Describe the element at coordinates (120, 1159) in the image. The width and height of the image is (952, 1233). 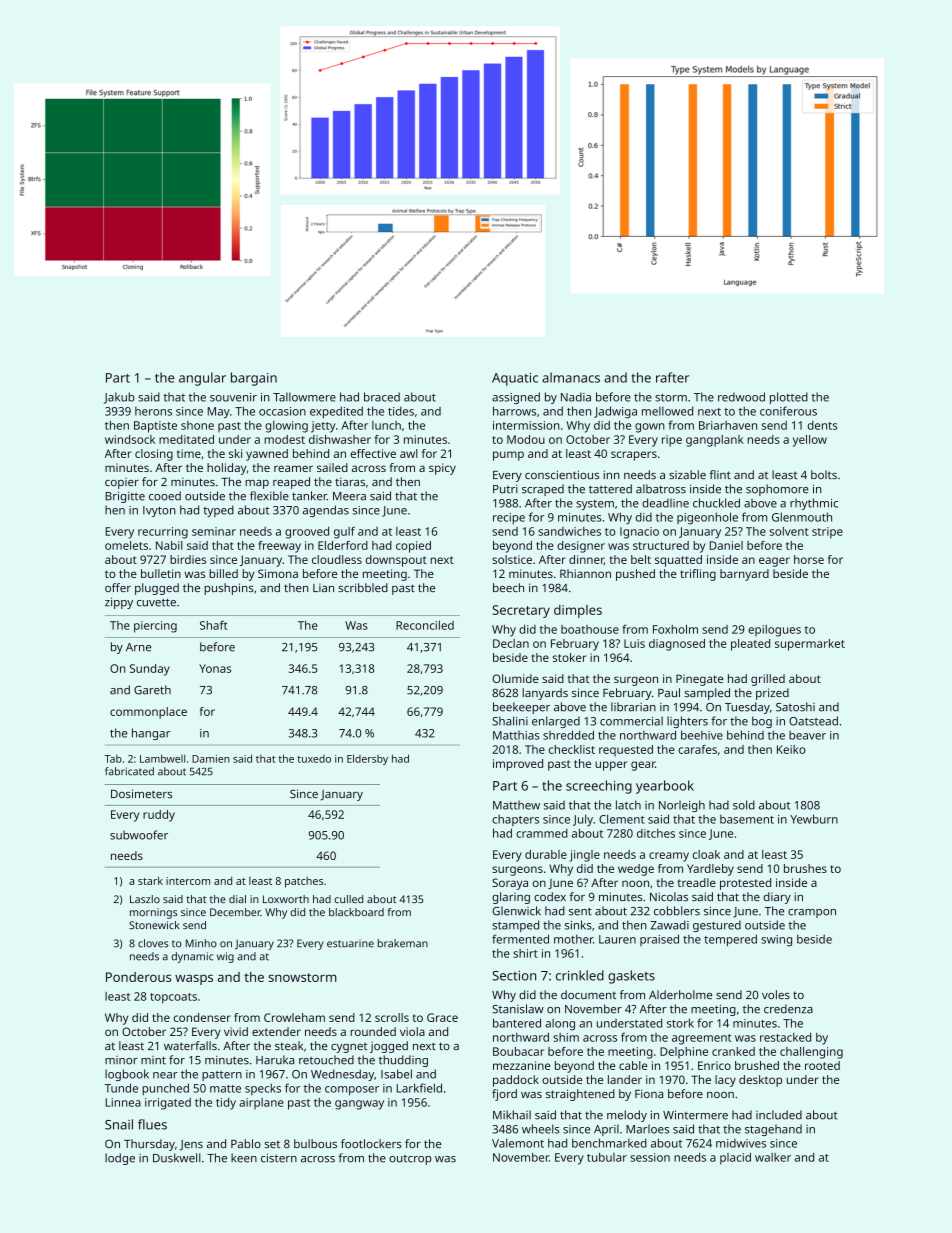
I see `lodge` at that location.
